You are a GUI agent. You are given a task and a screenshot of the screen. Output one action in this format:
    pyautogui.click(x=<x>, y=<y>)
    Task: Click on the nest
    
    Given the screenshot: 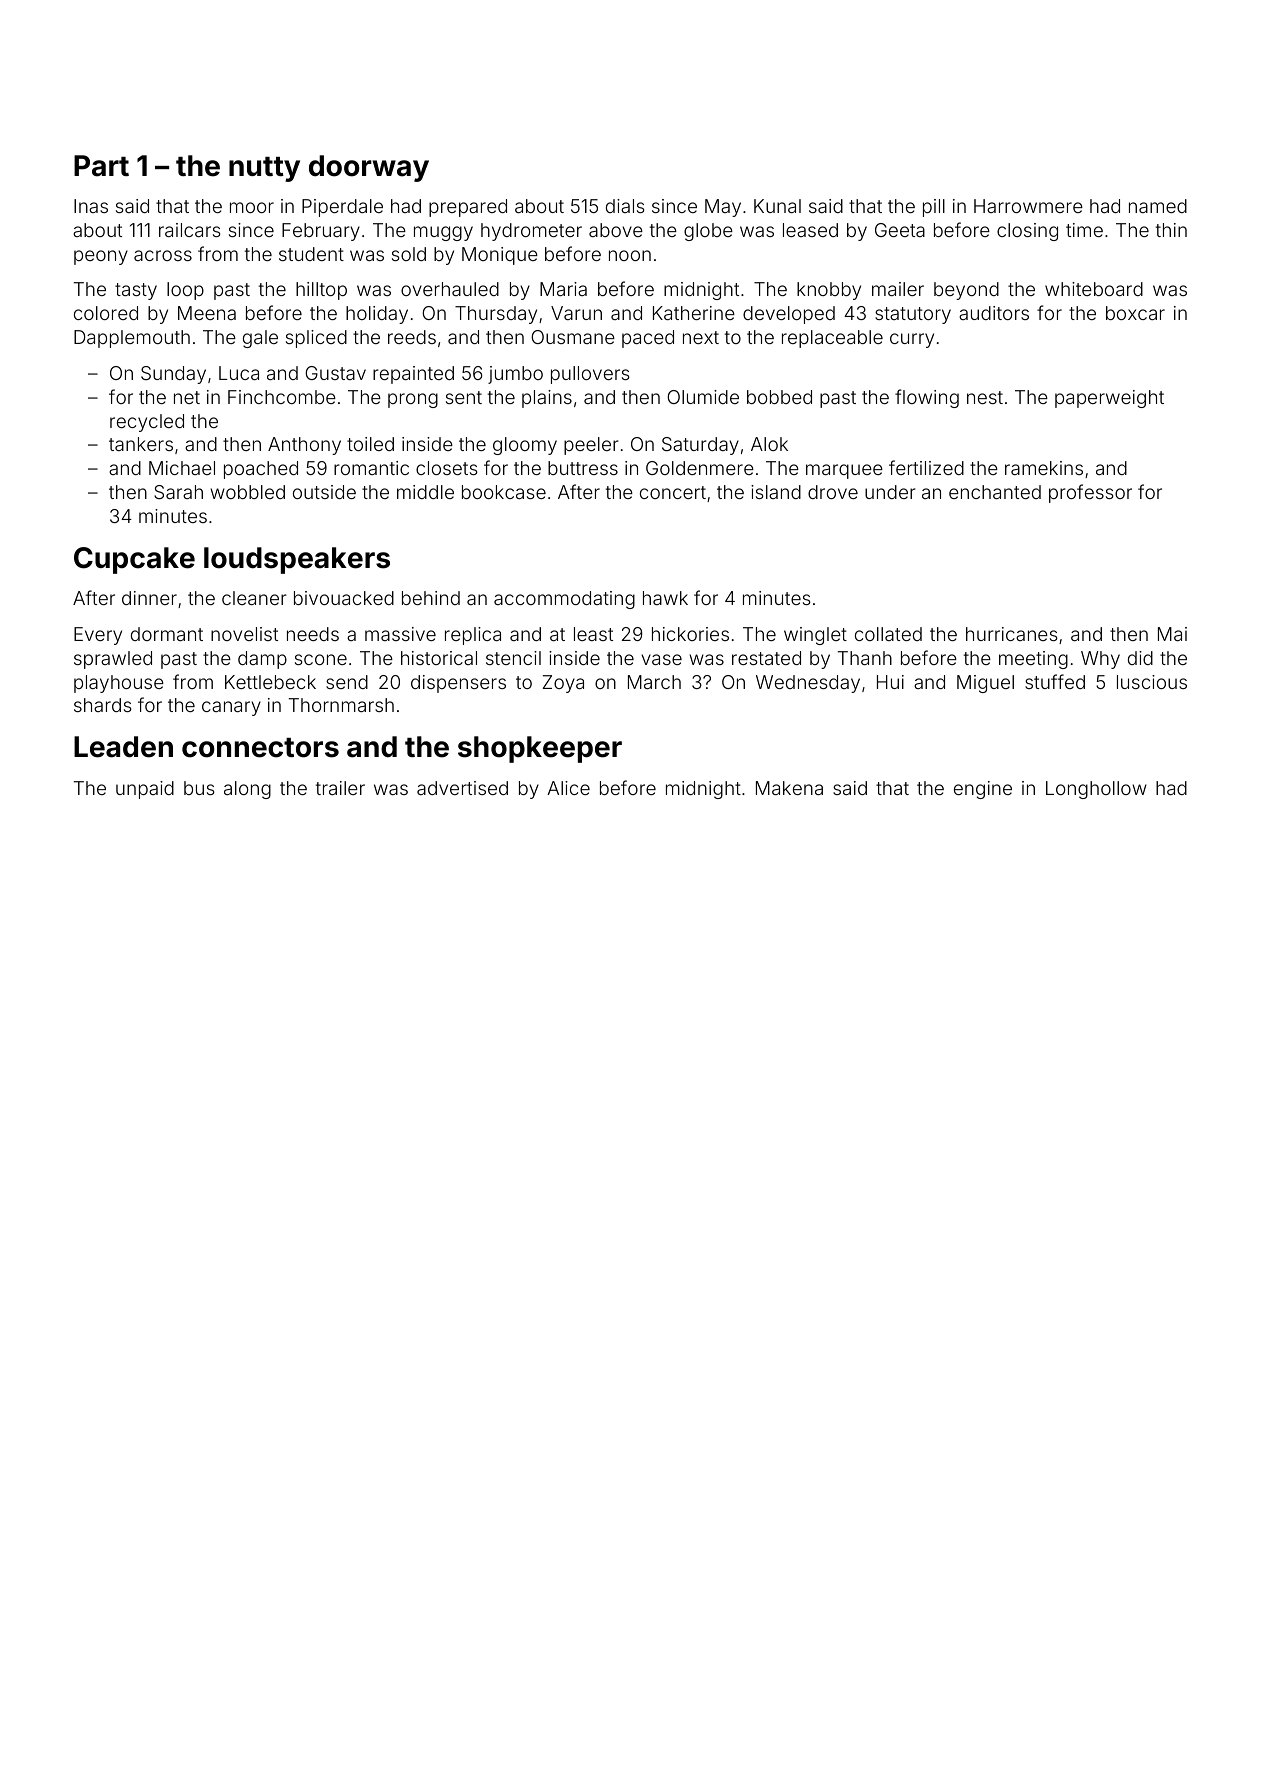 What is the action you would take?
    pyautogui.click(x=985, y=397)
